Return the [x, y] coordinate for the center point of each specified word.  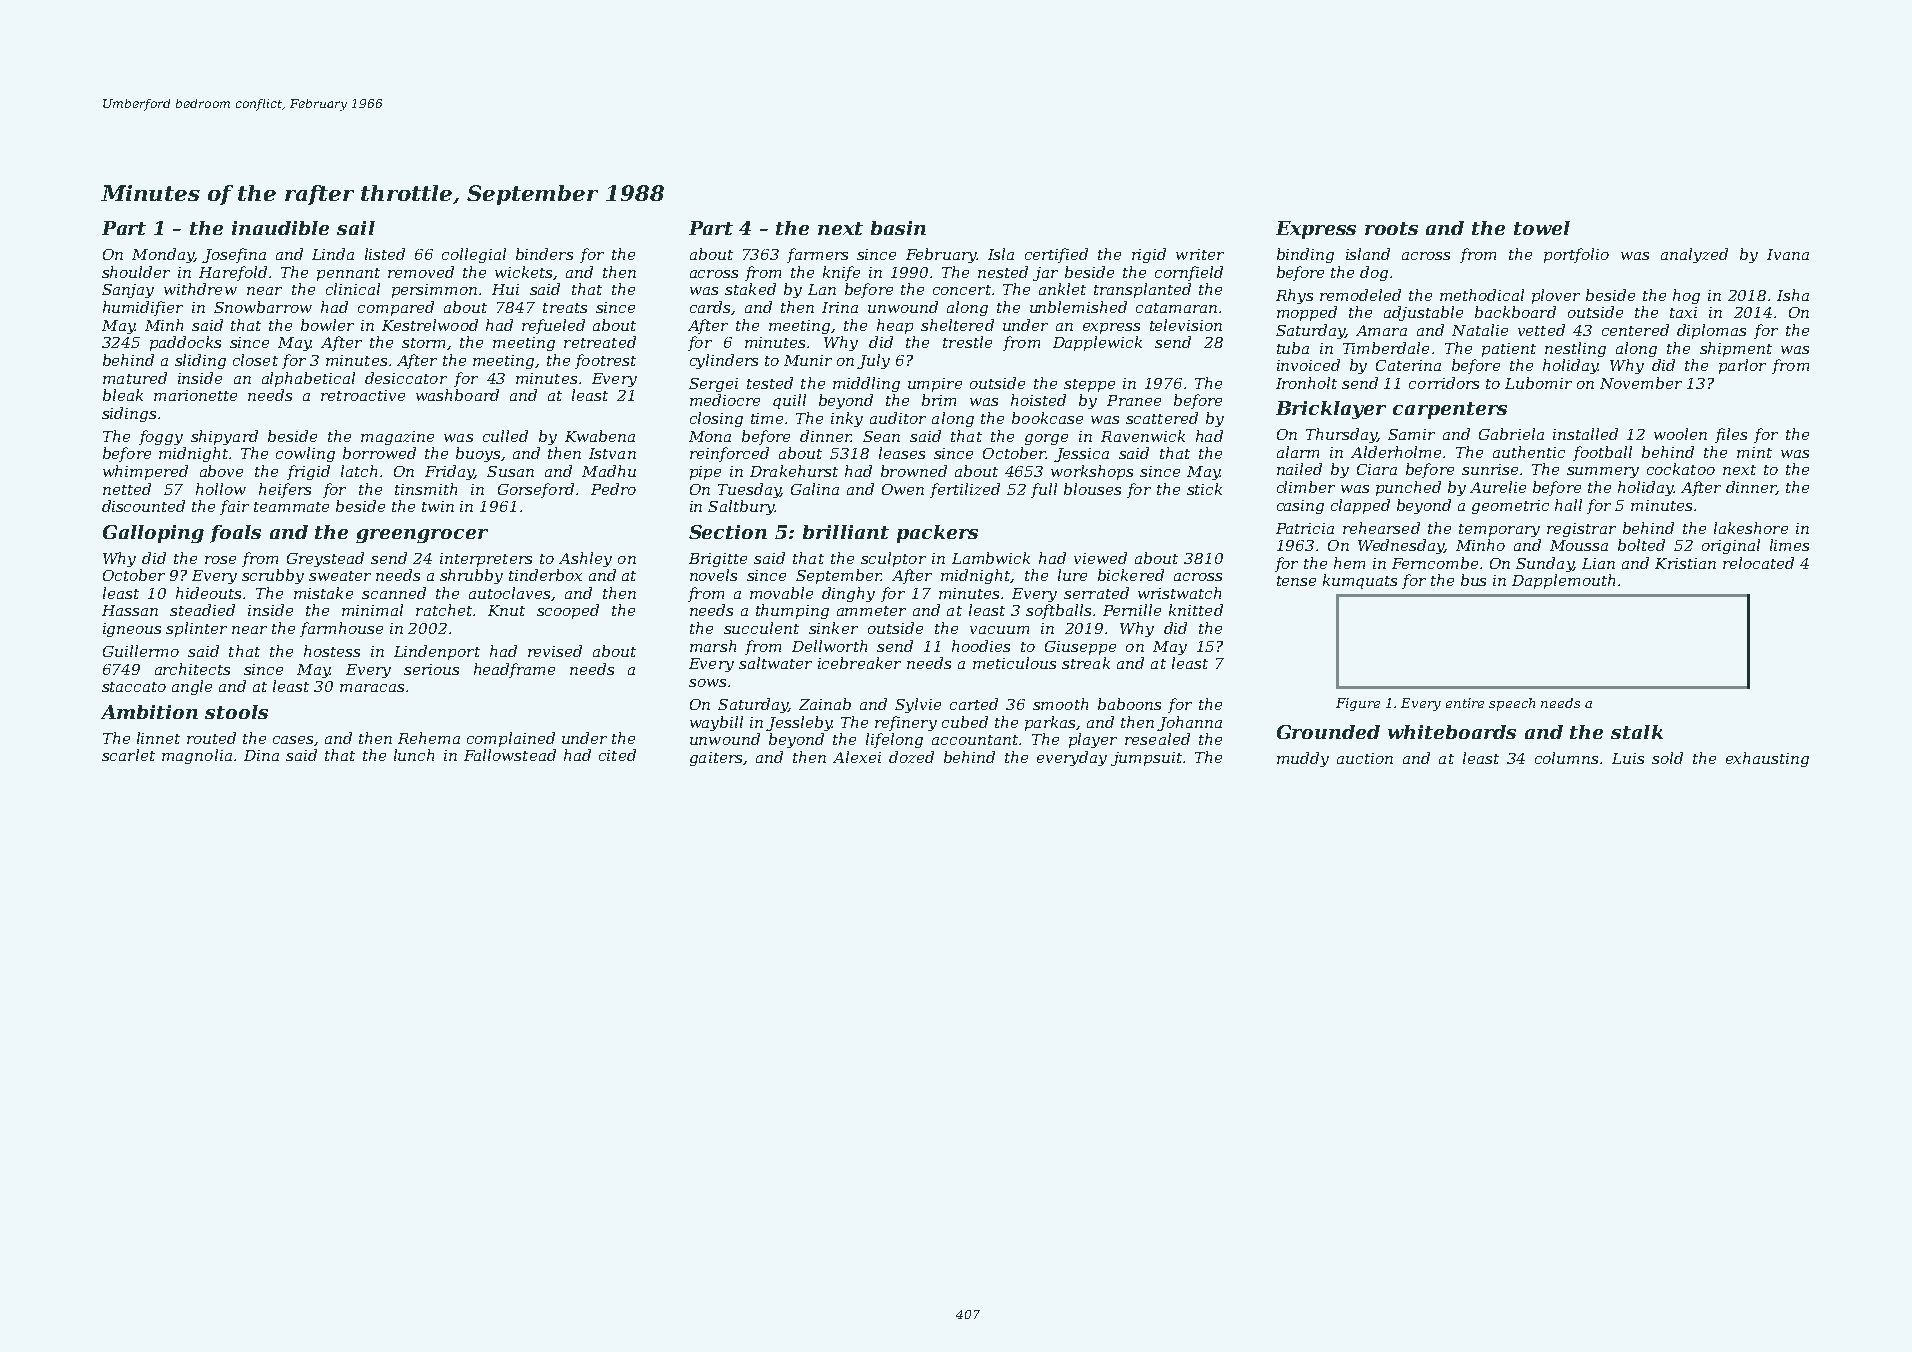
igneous [132, 630]
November [1641, 383]
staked [750, 289]
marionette [195, 395]
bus [1473, 580]
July [873, 361]
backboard [1515, 312]
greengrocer [422, 536]
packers [937, 534]
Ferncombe [1435, 563]
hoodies [981, 646]
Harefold [233, 273]
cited [617, 755]
